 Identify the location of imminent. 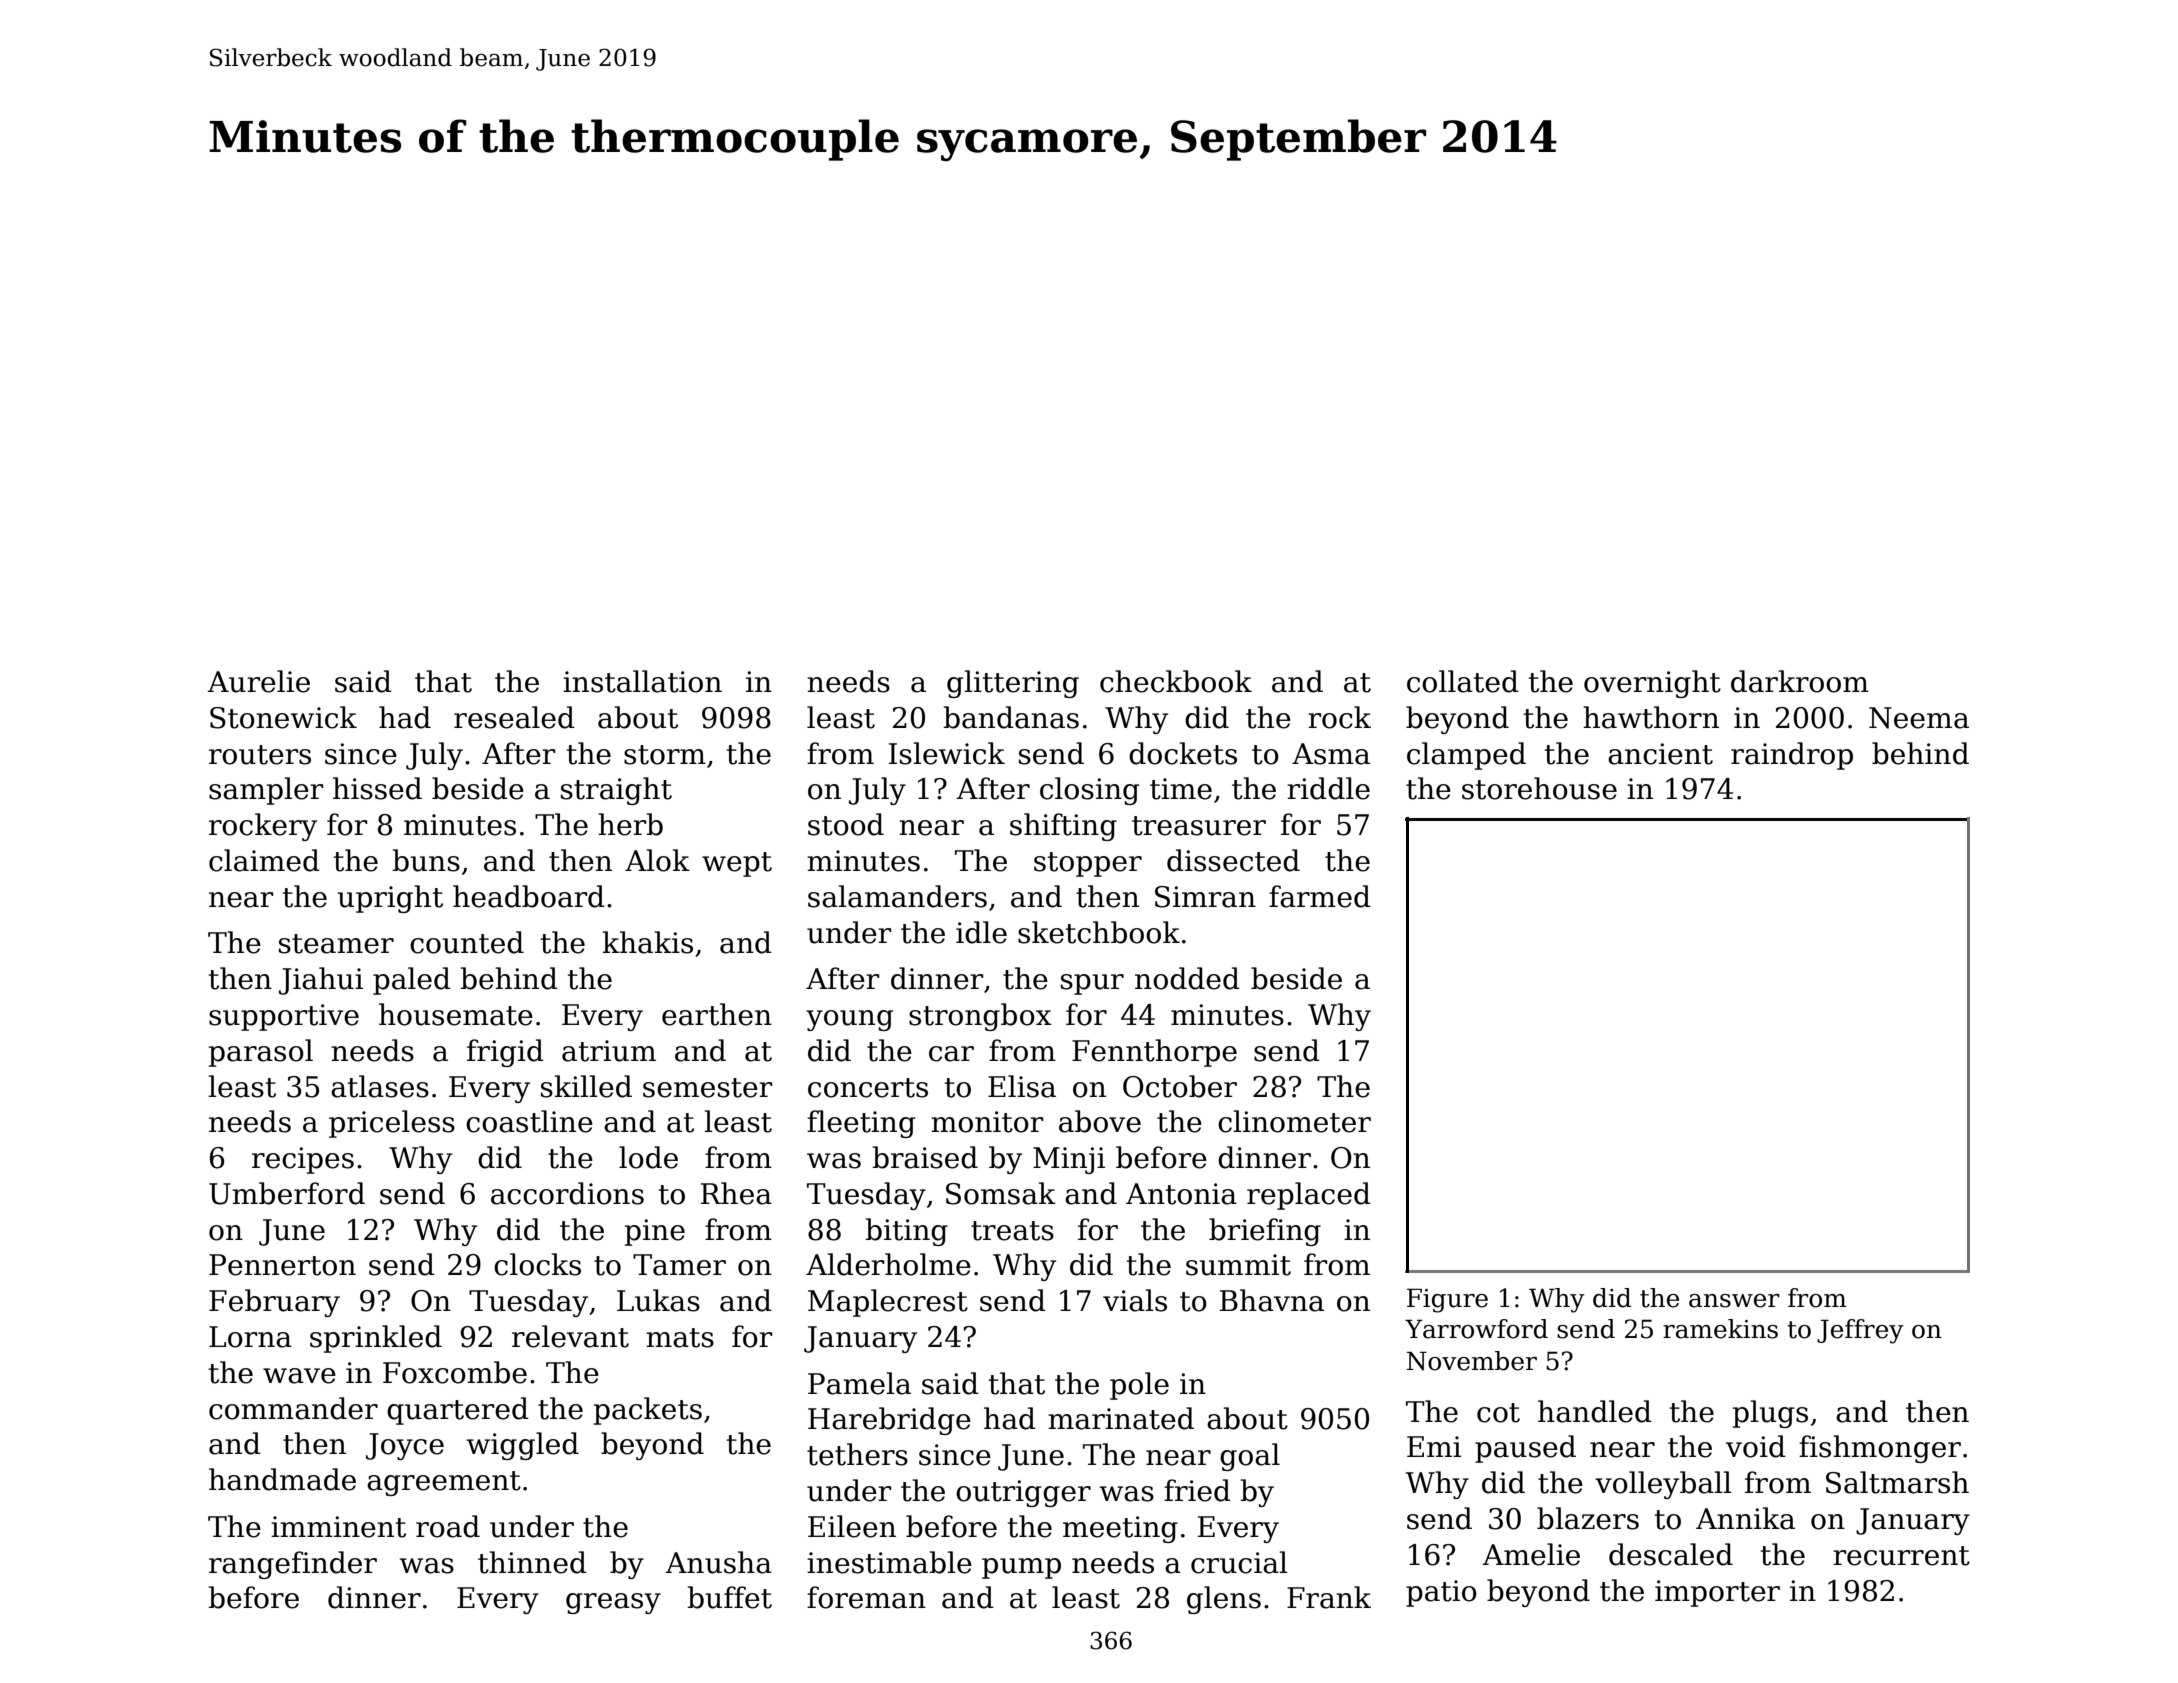
(338, 1527).
